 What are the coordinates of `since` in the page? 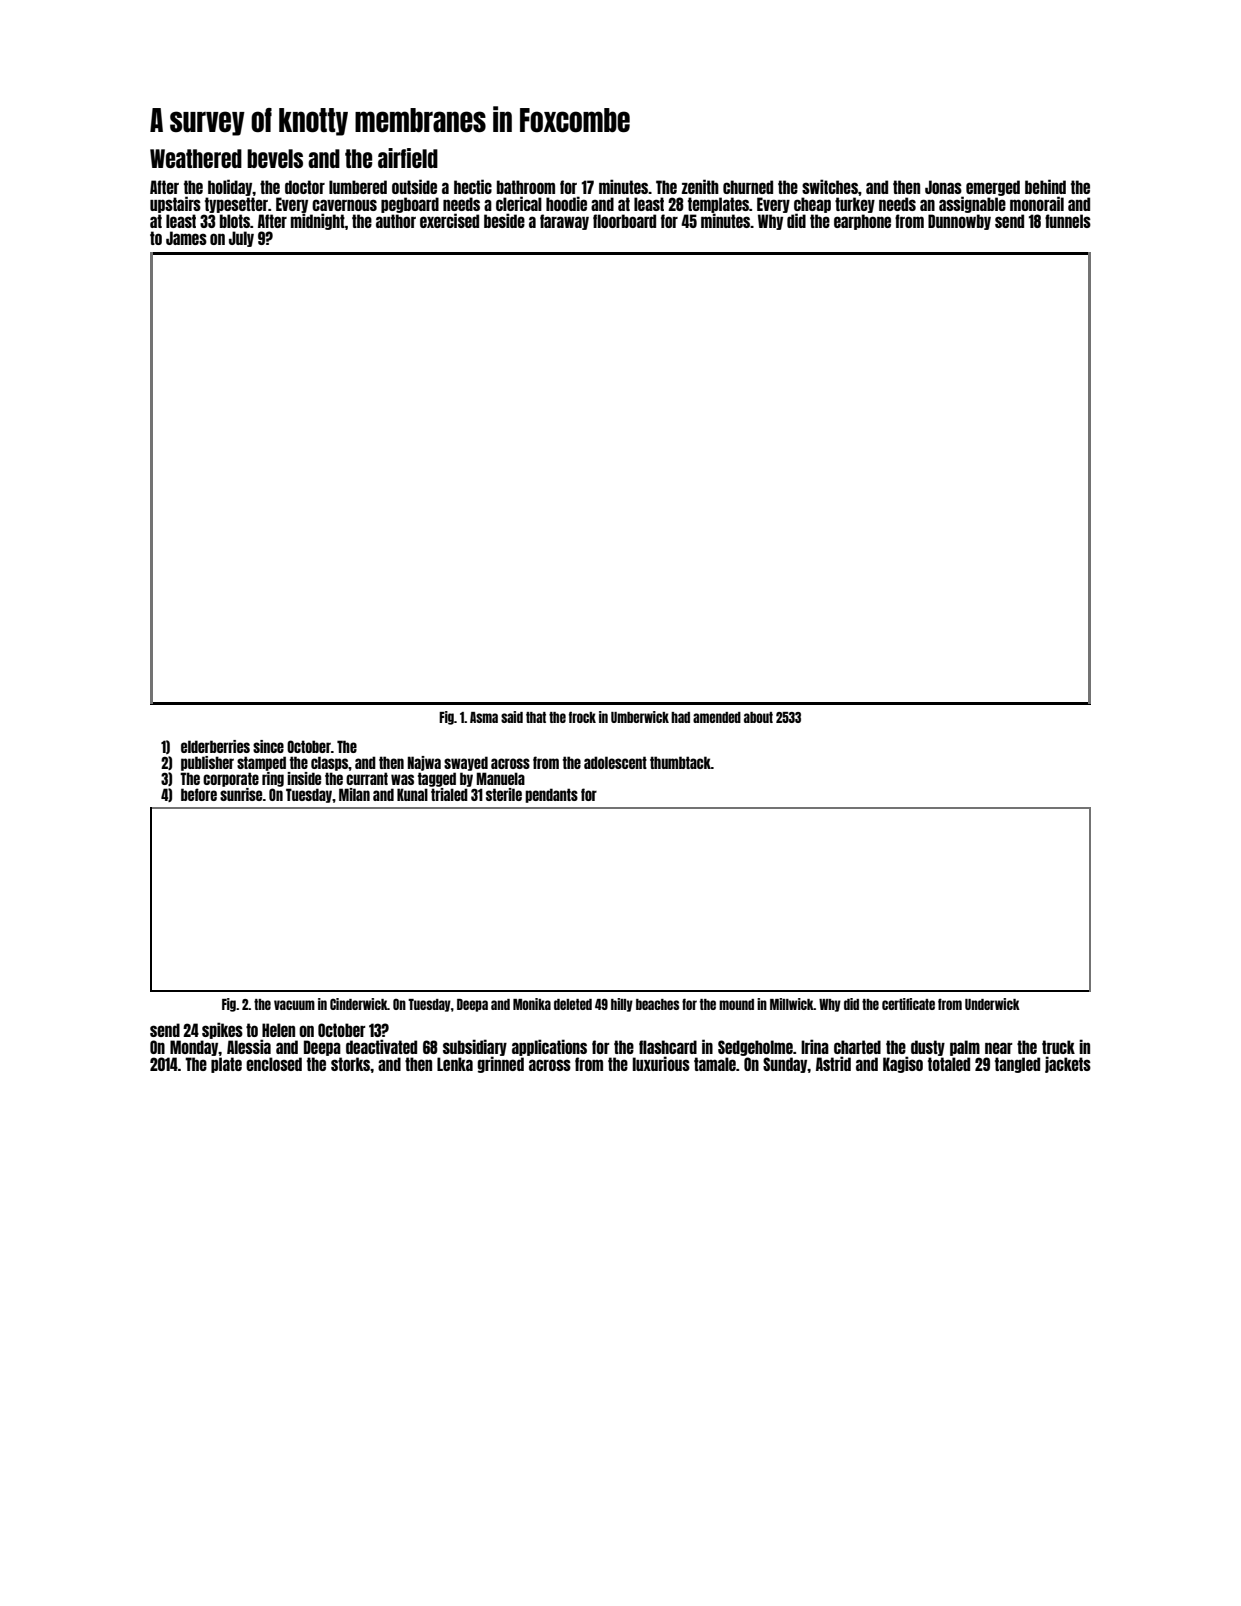 It's located at (268, 746).
